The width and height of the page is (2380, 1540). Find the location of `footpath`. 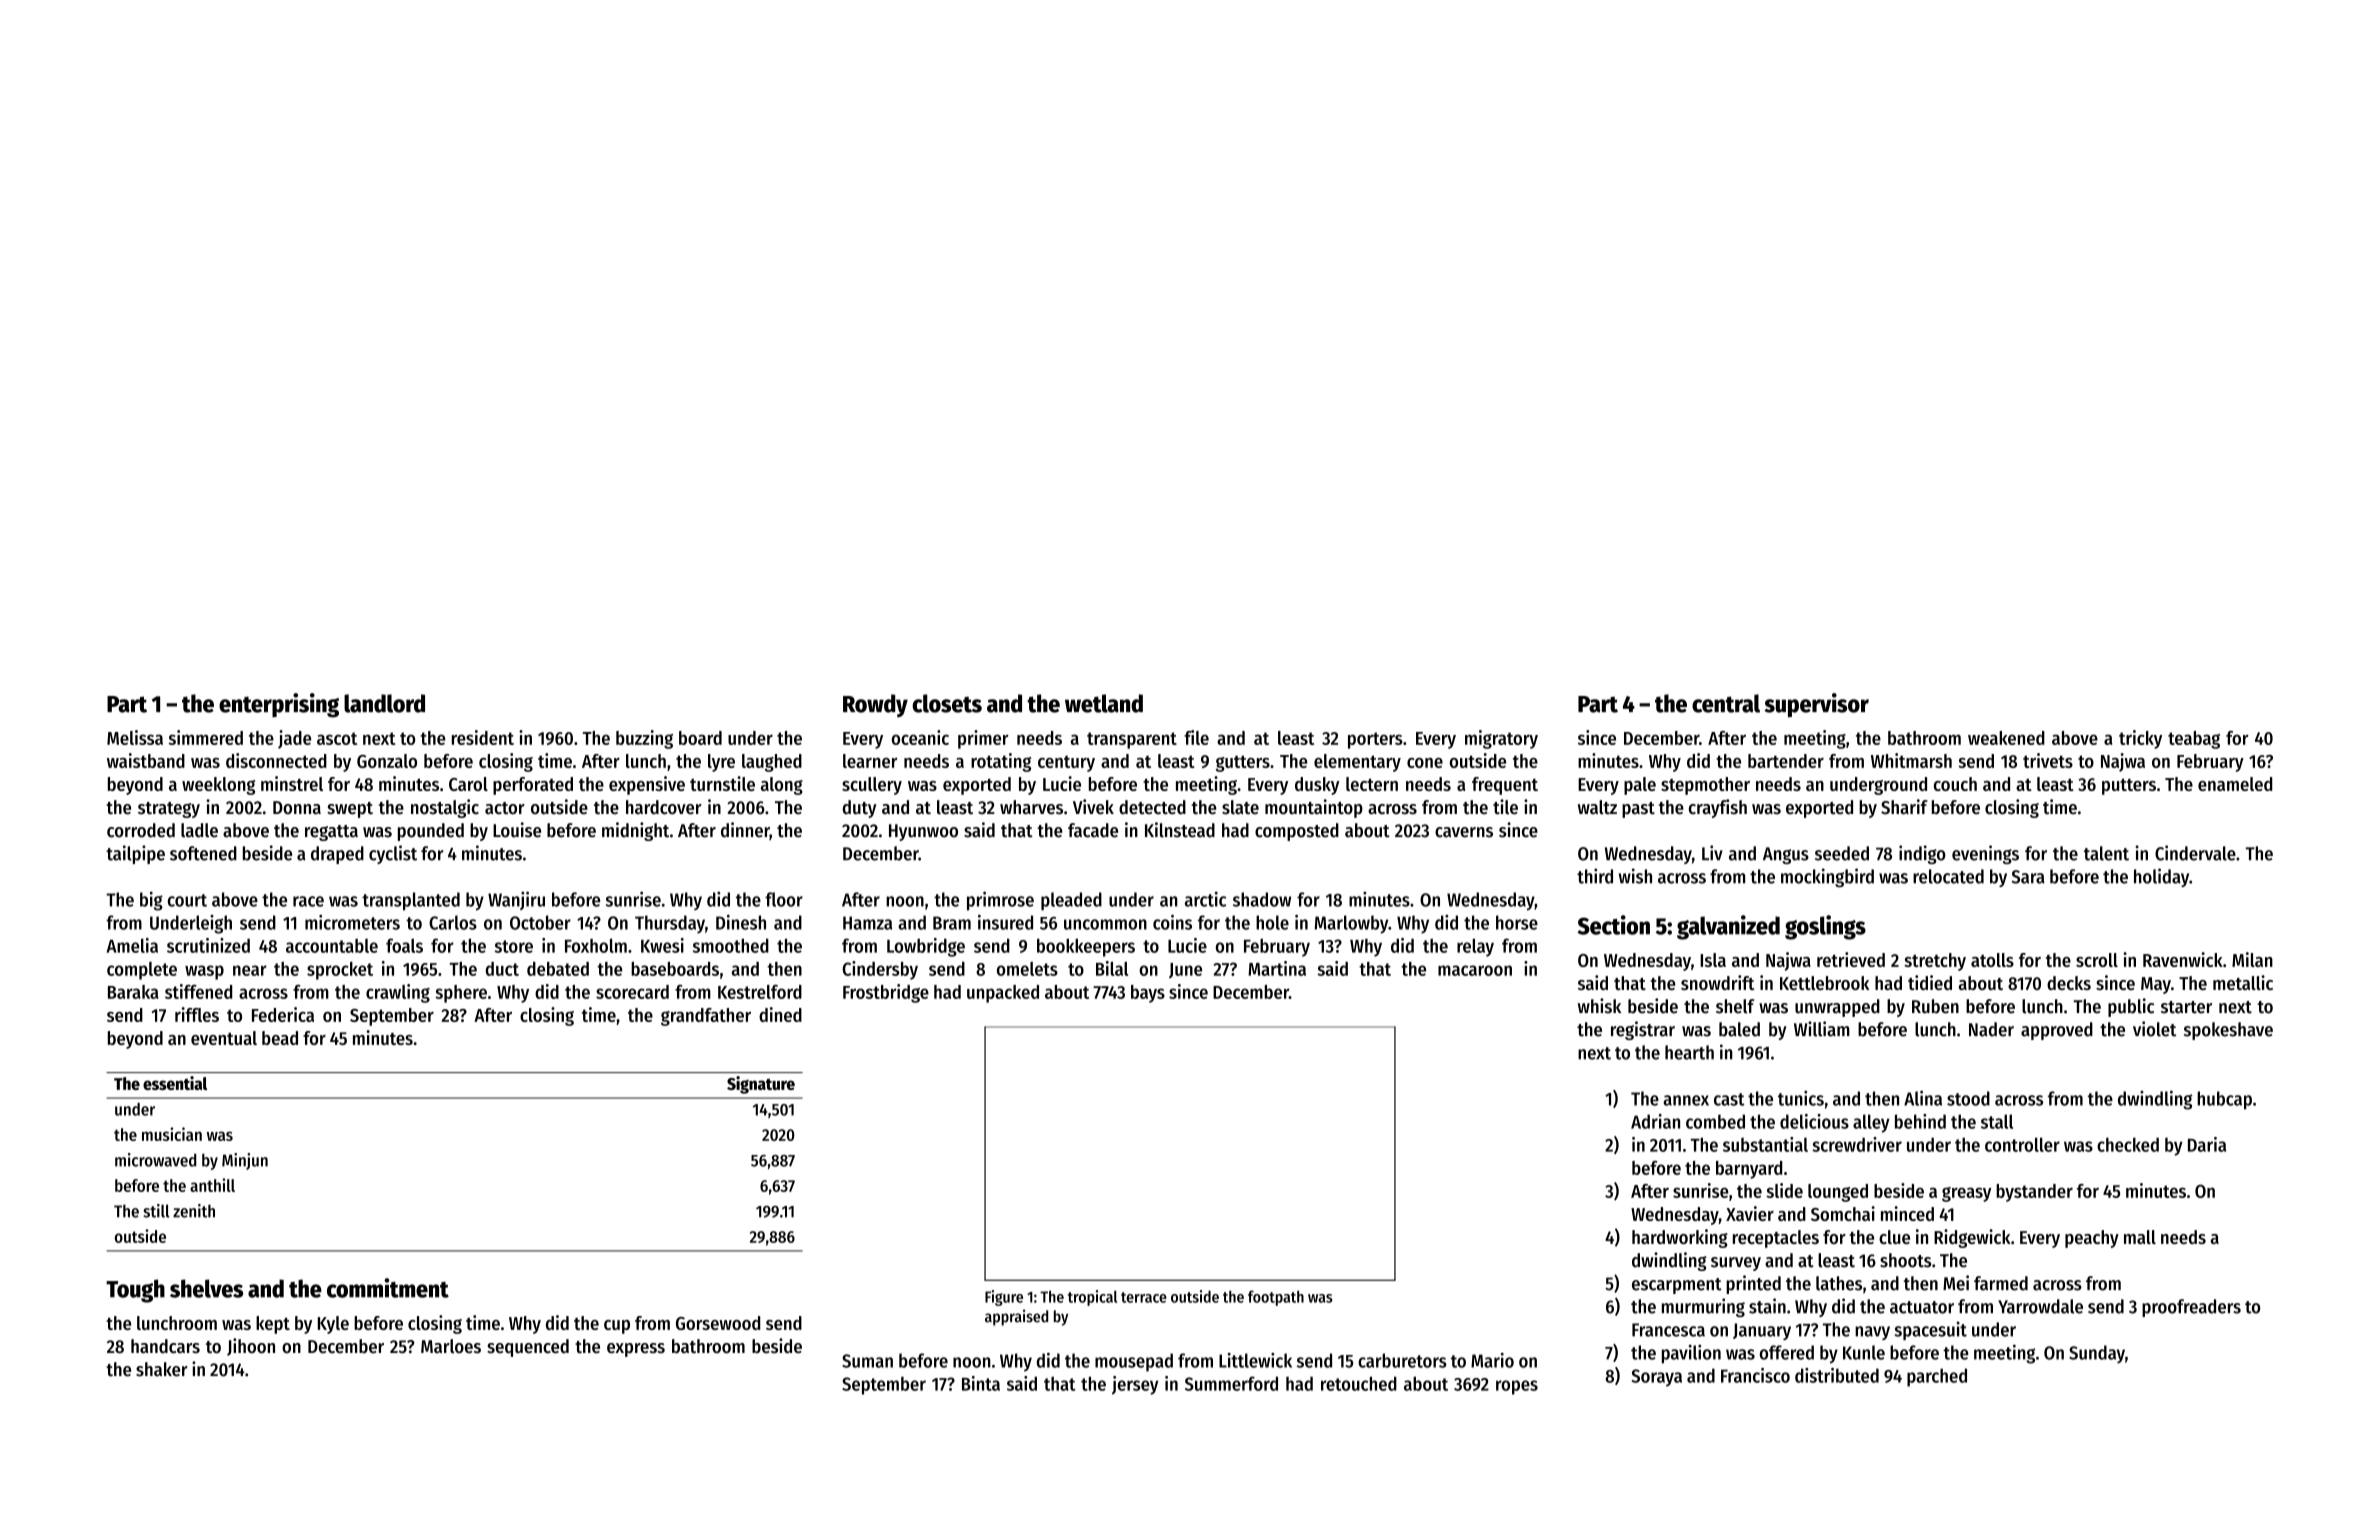

footpath is located at coordinates (1276, 1298).
